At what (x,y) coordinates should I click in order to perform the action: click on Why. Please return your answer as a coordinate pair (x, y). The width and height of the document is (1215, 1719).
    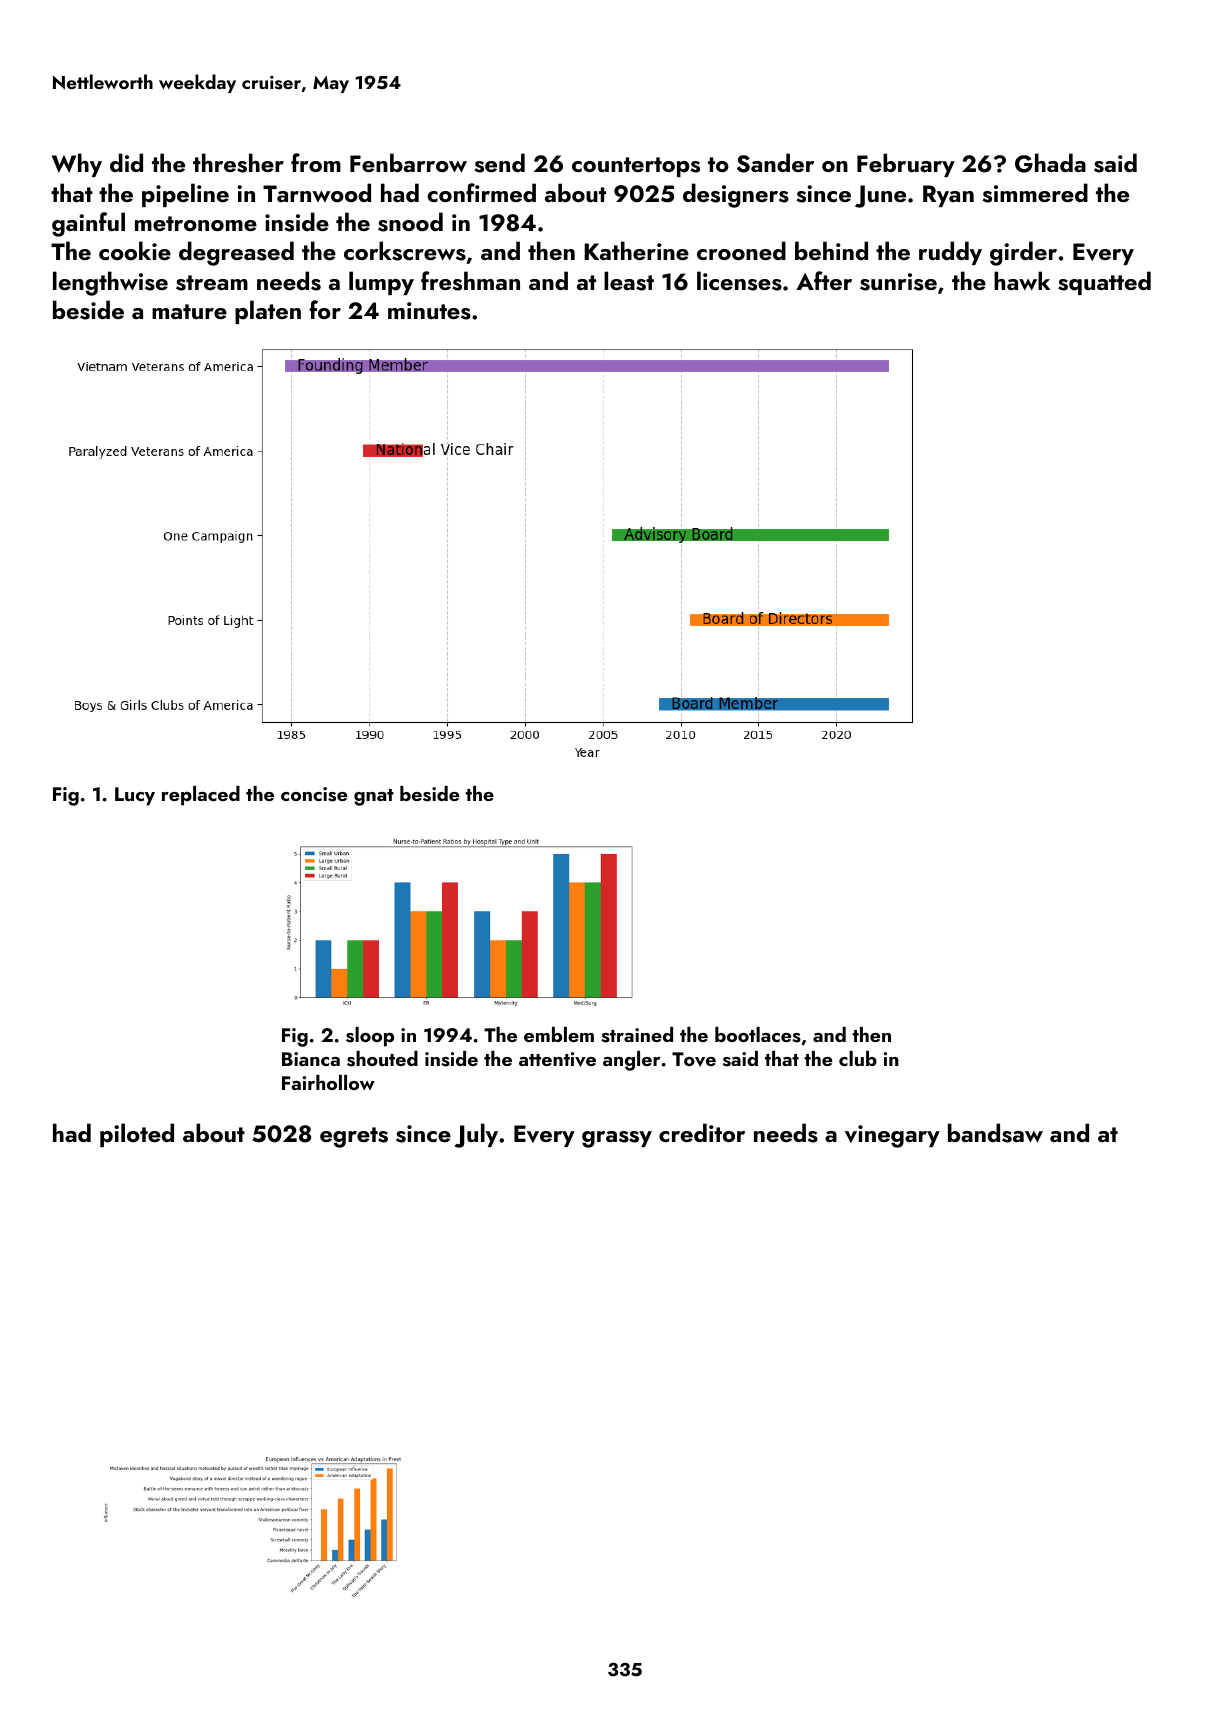
    Looking at the image, I should click on (77, 165).
